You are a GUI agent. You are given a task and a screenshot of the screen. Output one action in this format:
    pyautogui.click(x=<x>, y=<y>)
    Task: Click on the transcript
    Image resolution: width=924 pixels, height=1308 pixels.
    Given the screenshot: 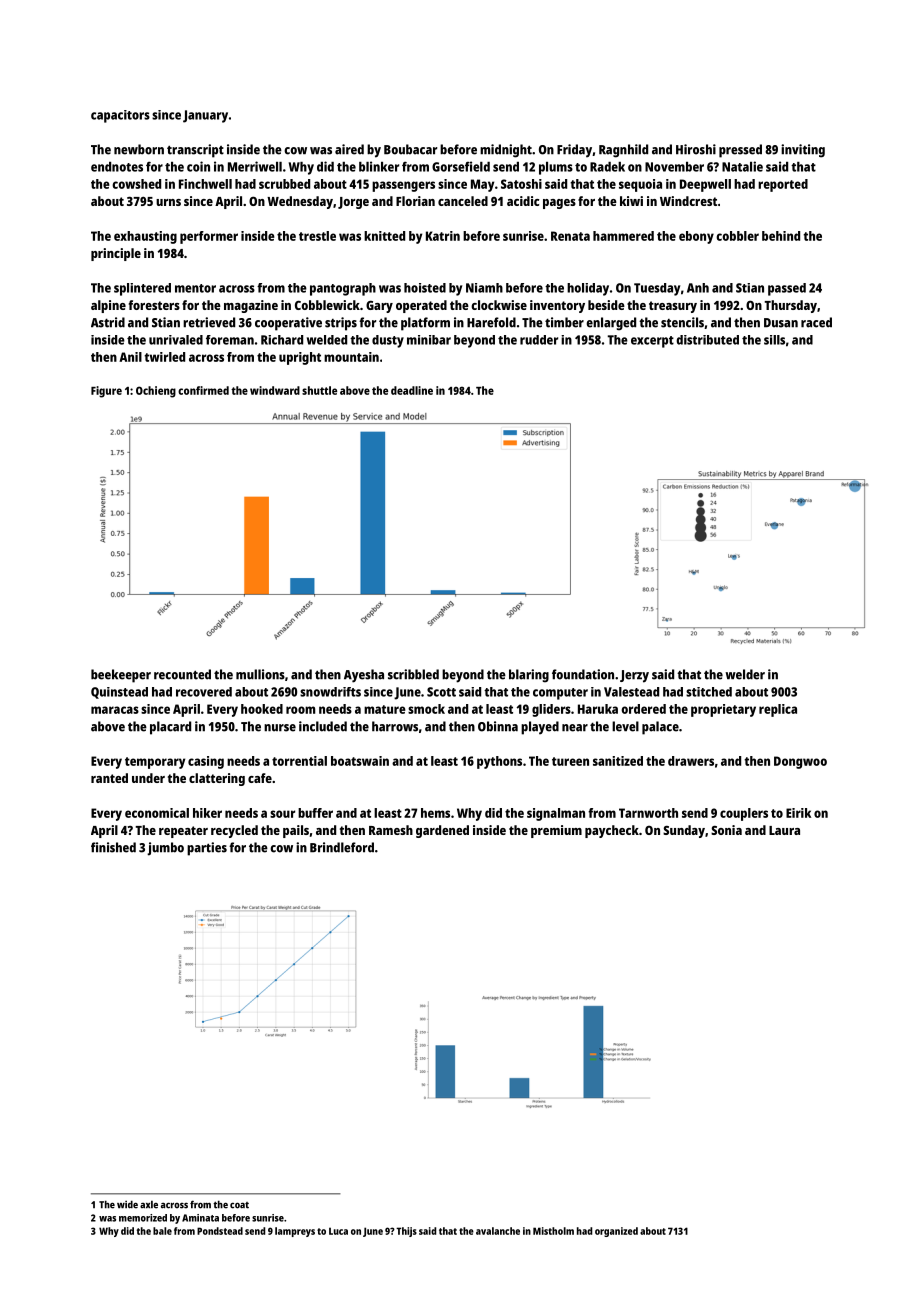 What is the action you would take?
    pyautogui.click(x=195, y=151)
